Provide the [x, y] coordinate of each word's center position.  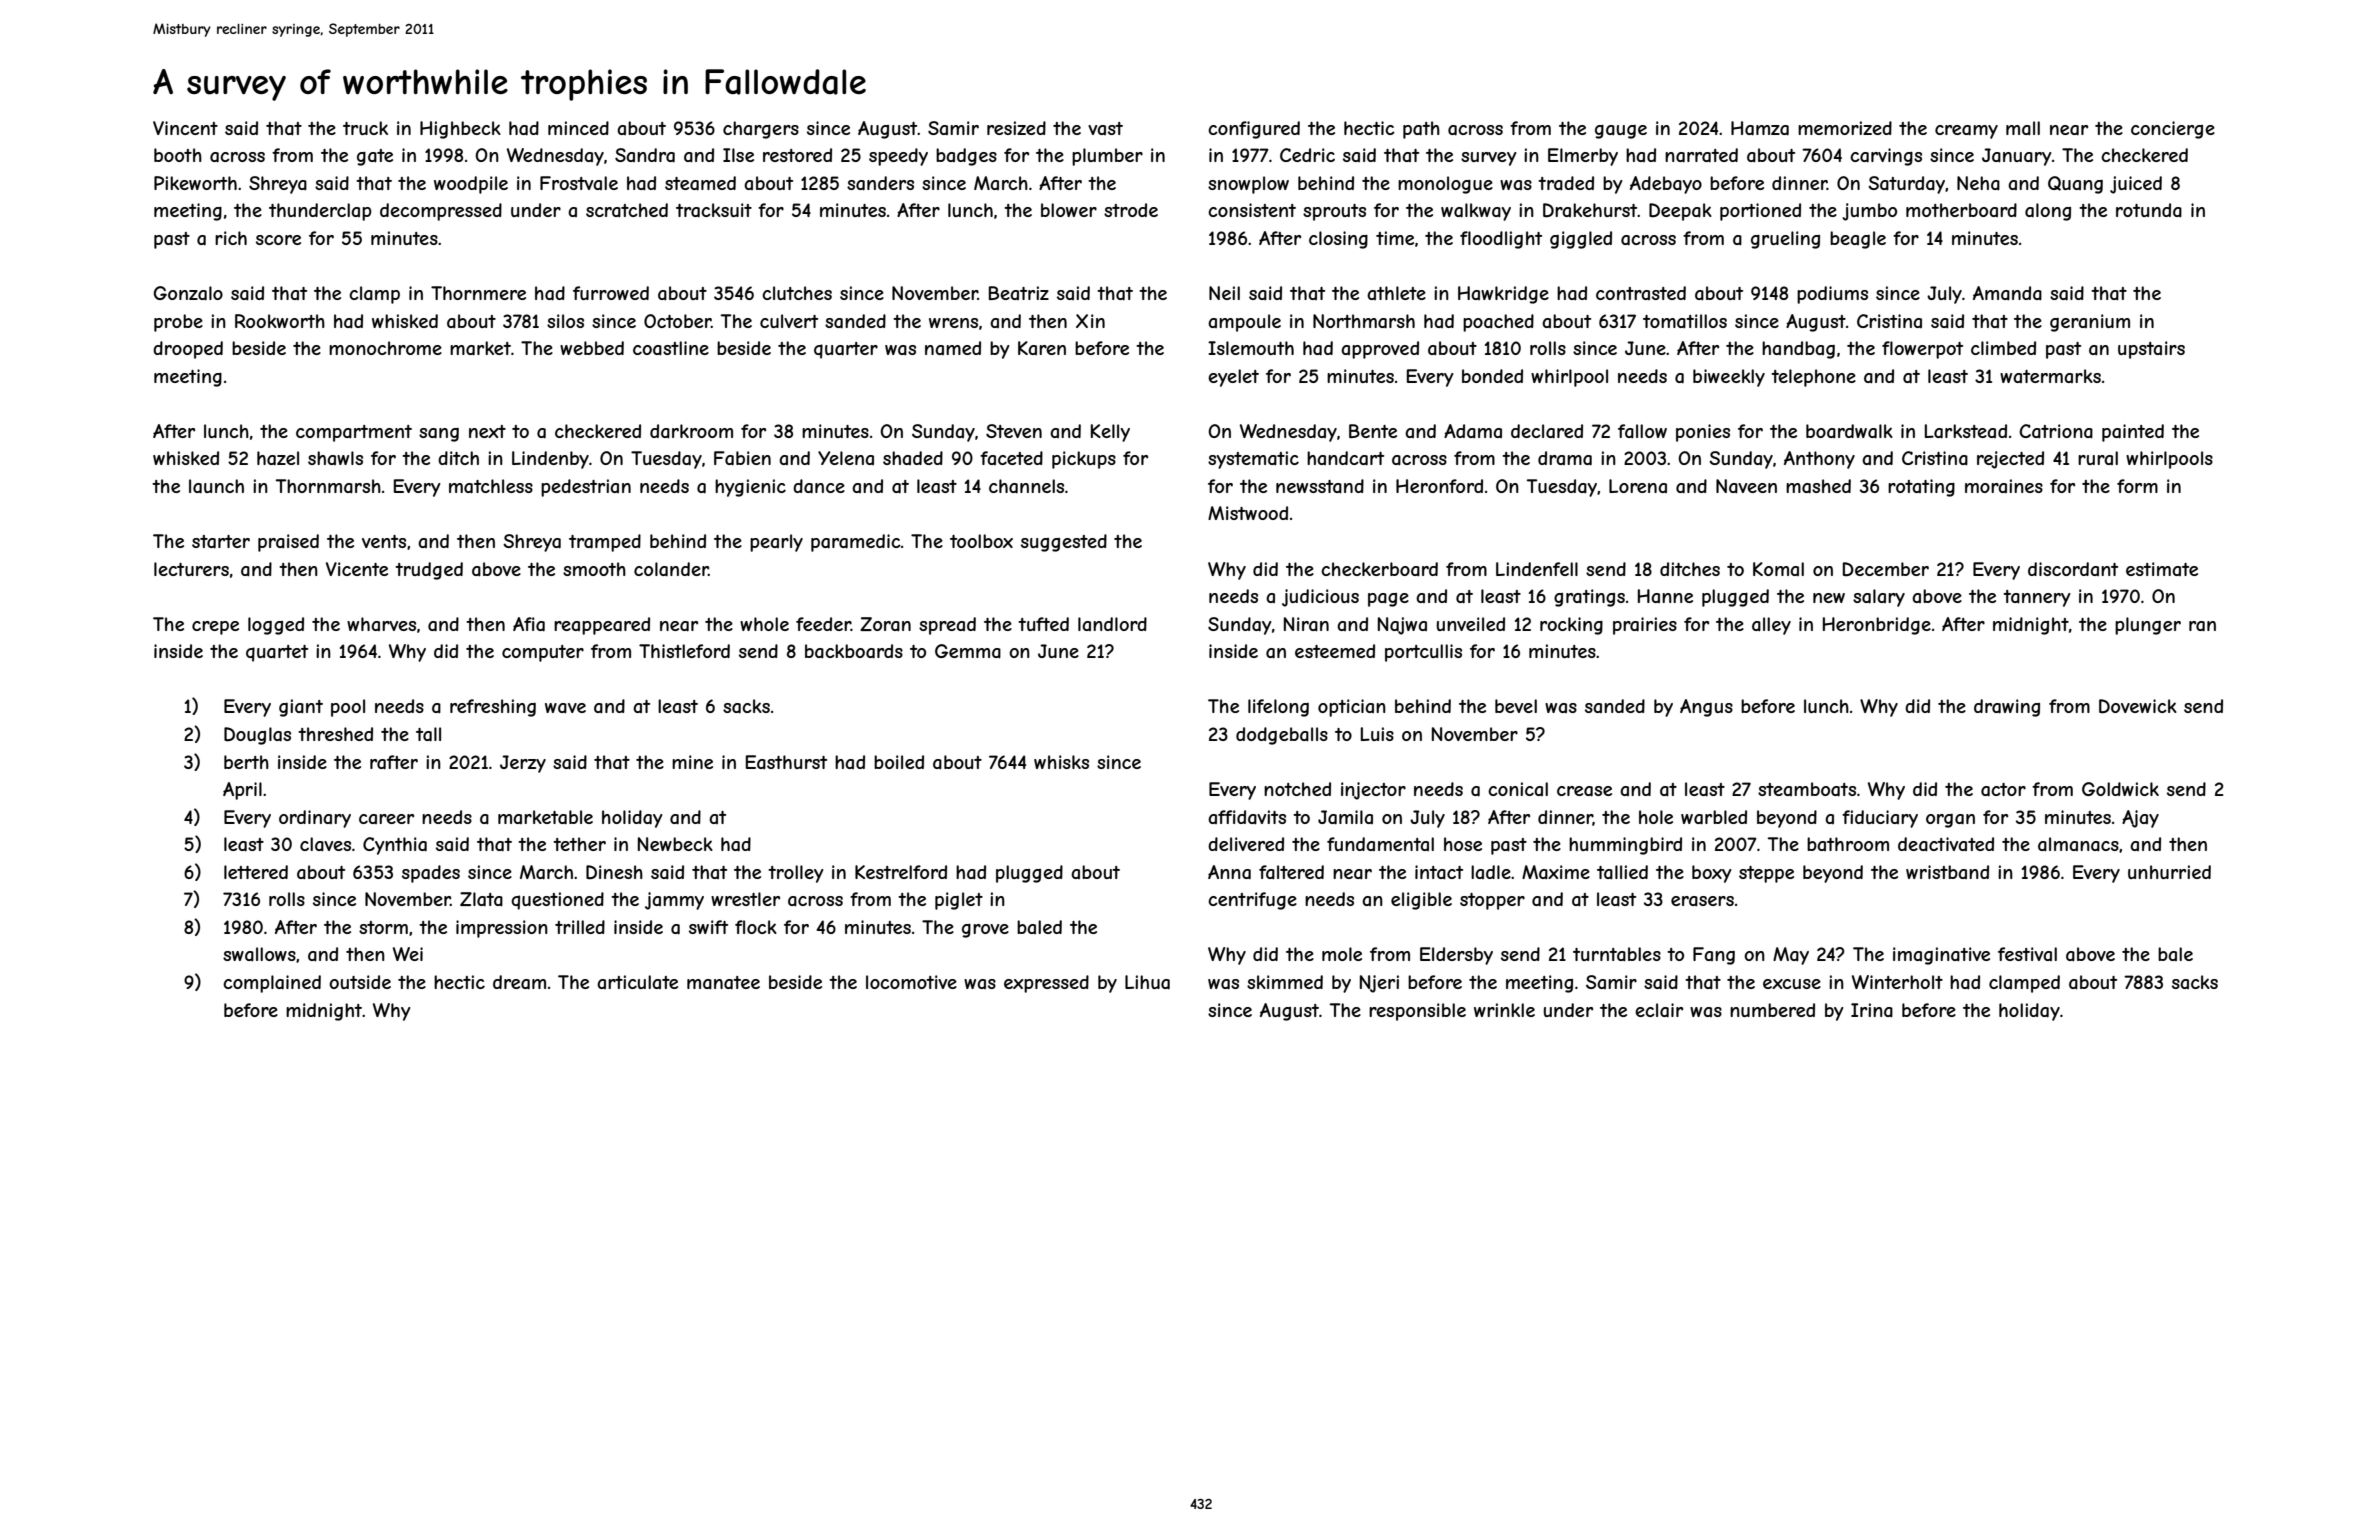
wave [565, 708]
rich [231, 238]
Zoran [885, 624]
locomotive [911, 982]
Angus [1706, 708]
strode [1131, 210]
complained [272, 984]
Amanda [2007, 293]
